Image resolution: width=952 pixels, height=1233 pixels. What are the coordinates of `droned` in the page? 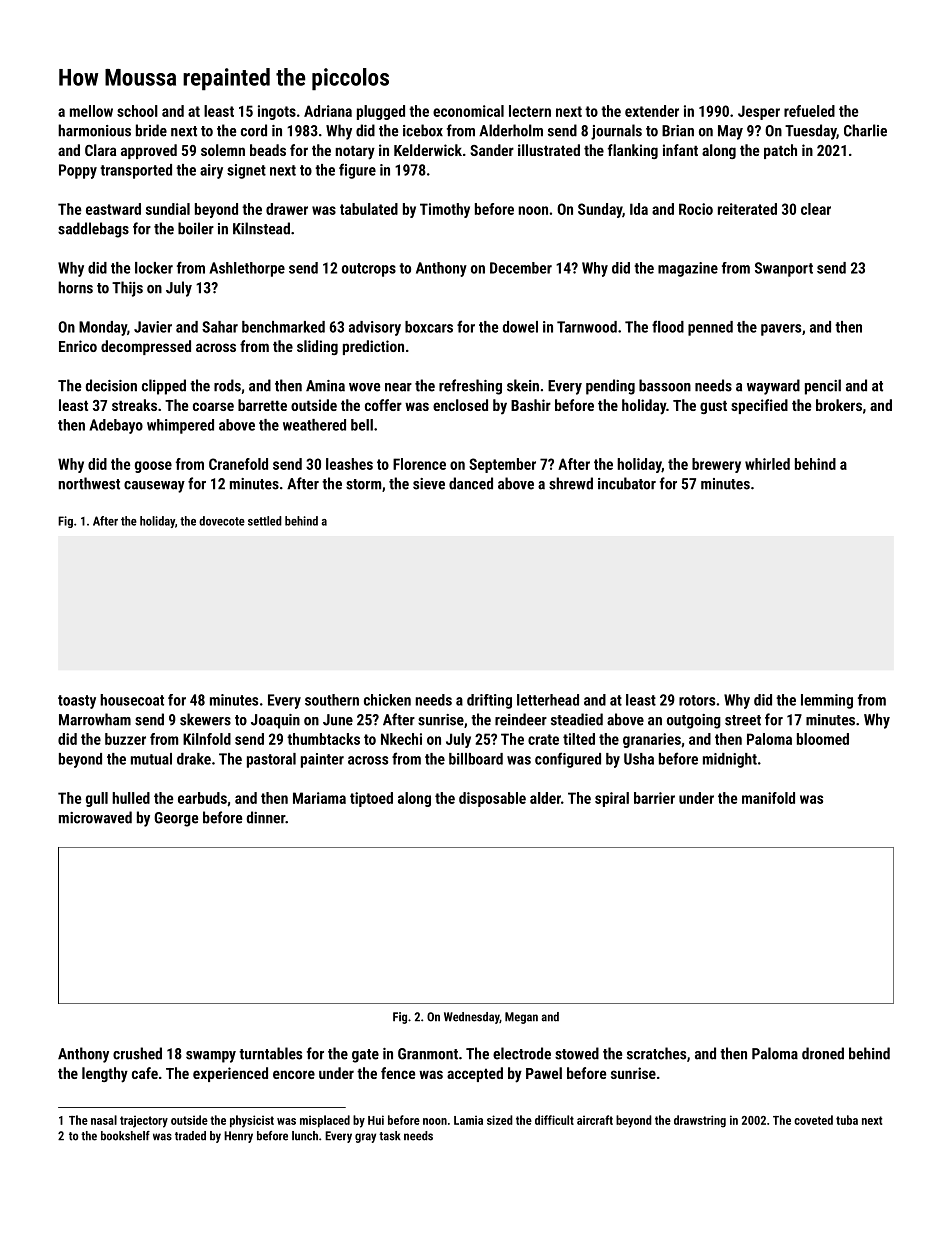 It's located at (823, 1053).
